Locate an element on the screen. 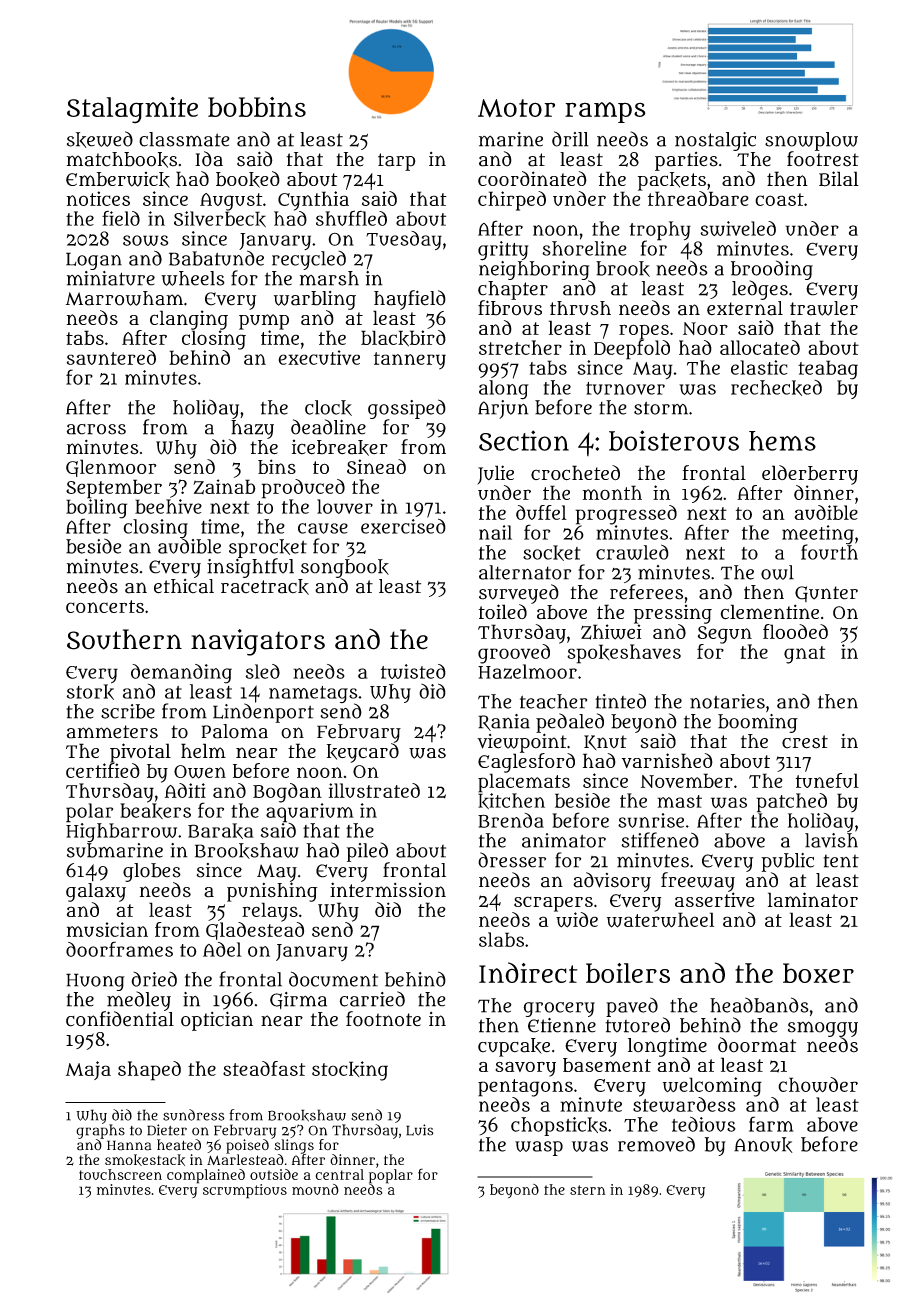 This screenshot has height=1314, width=924. helm is located at coordinates (203, 750).
